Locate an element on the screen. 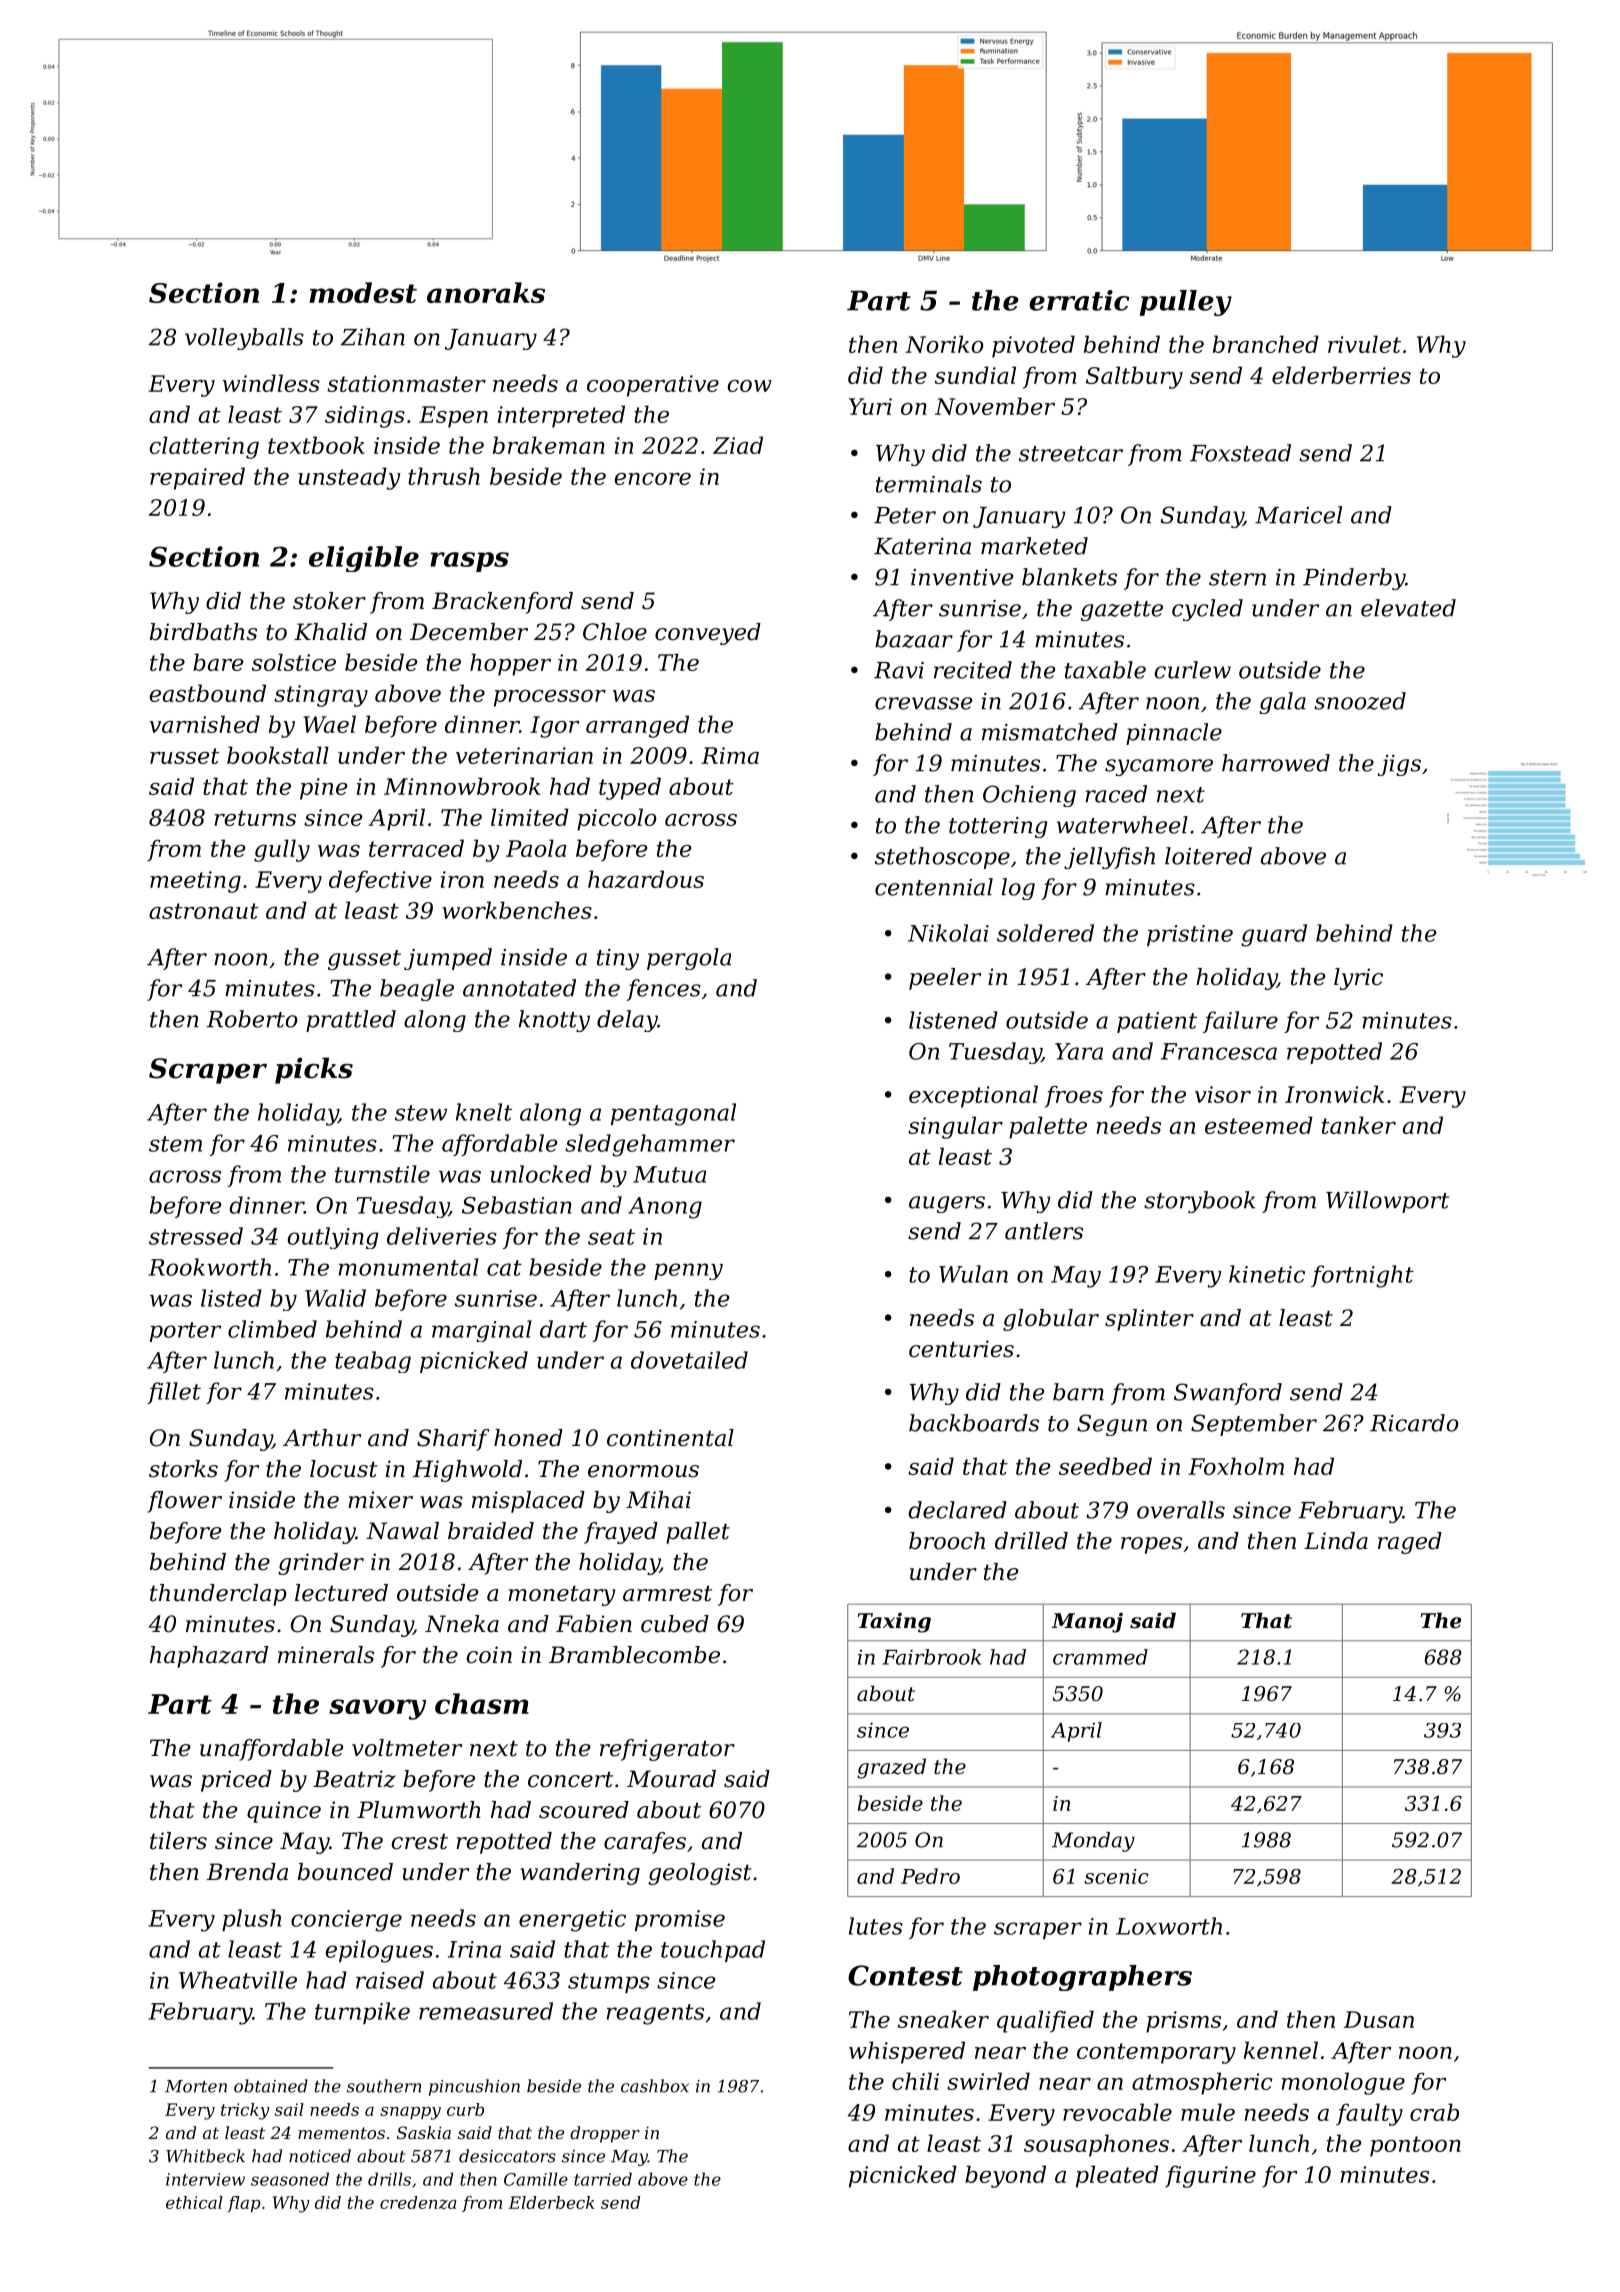 This screenshot has width=1620, height=2292. beyond is located at coordinates (1005, 2176).
